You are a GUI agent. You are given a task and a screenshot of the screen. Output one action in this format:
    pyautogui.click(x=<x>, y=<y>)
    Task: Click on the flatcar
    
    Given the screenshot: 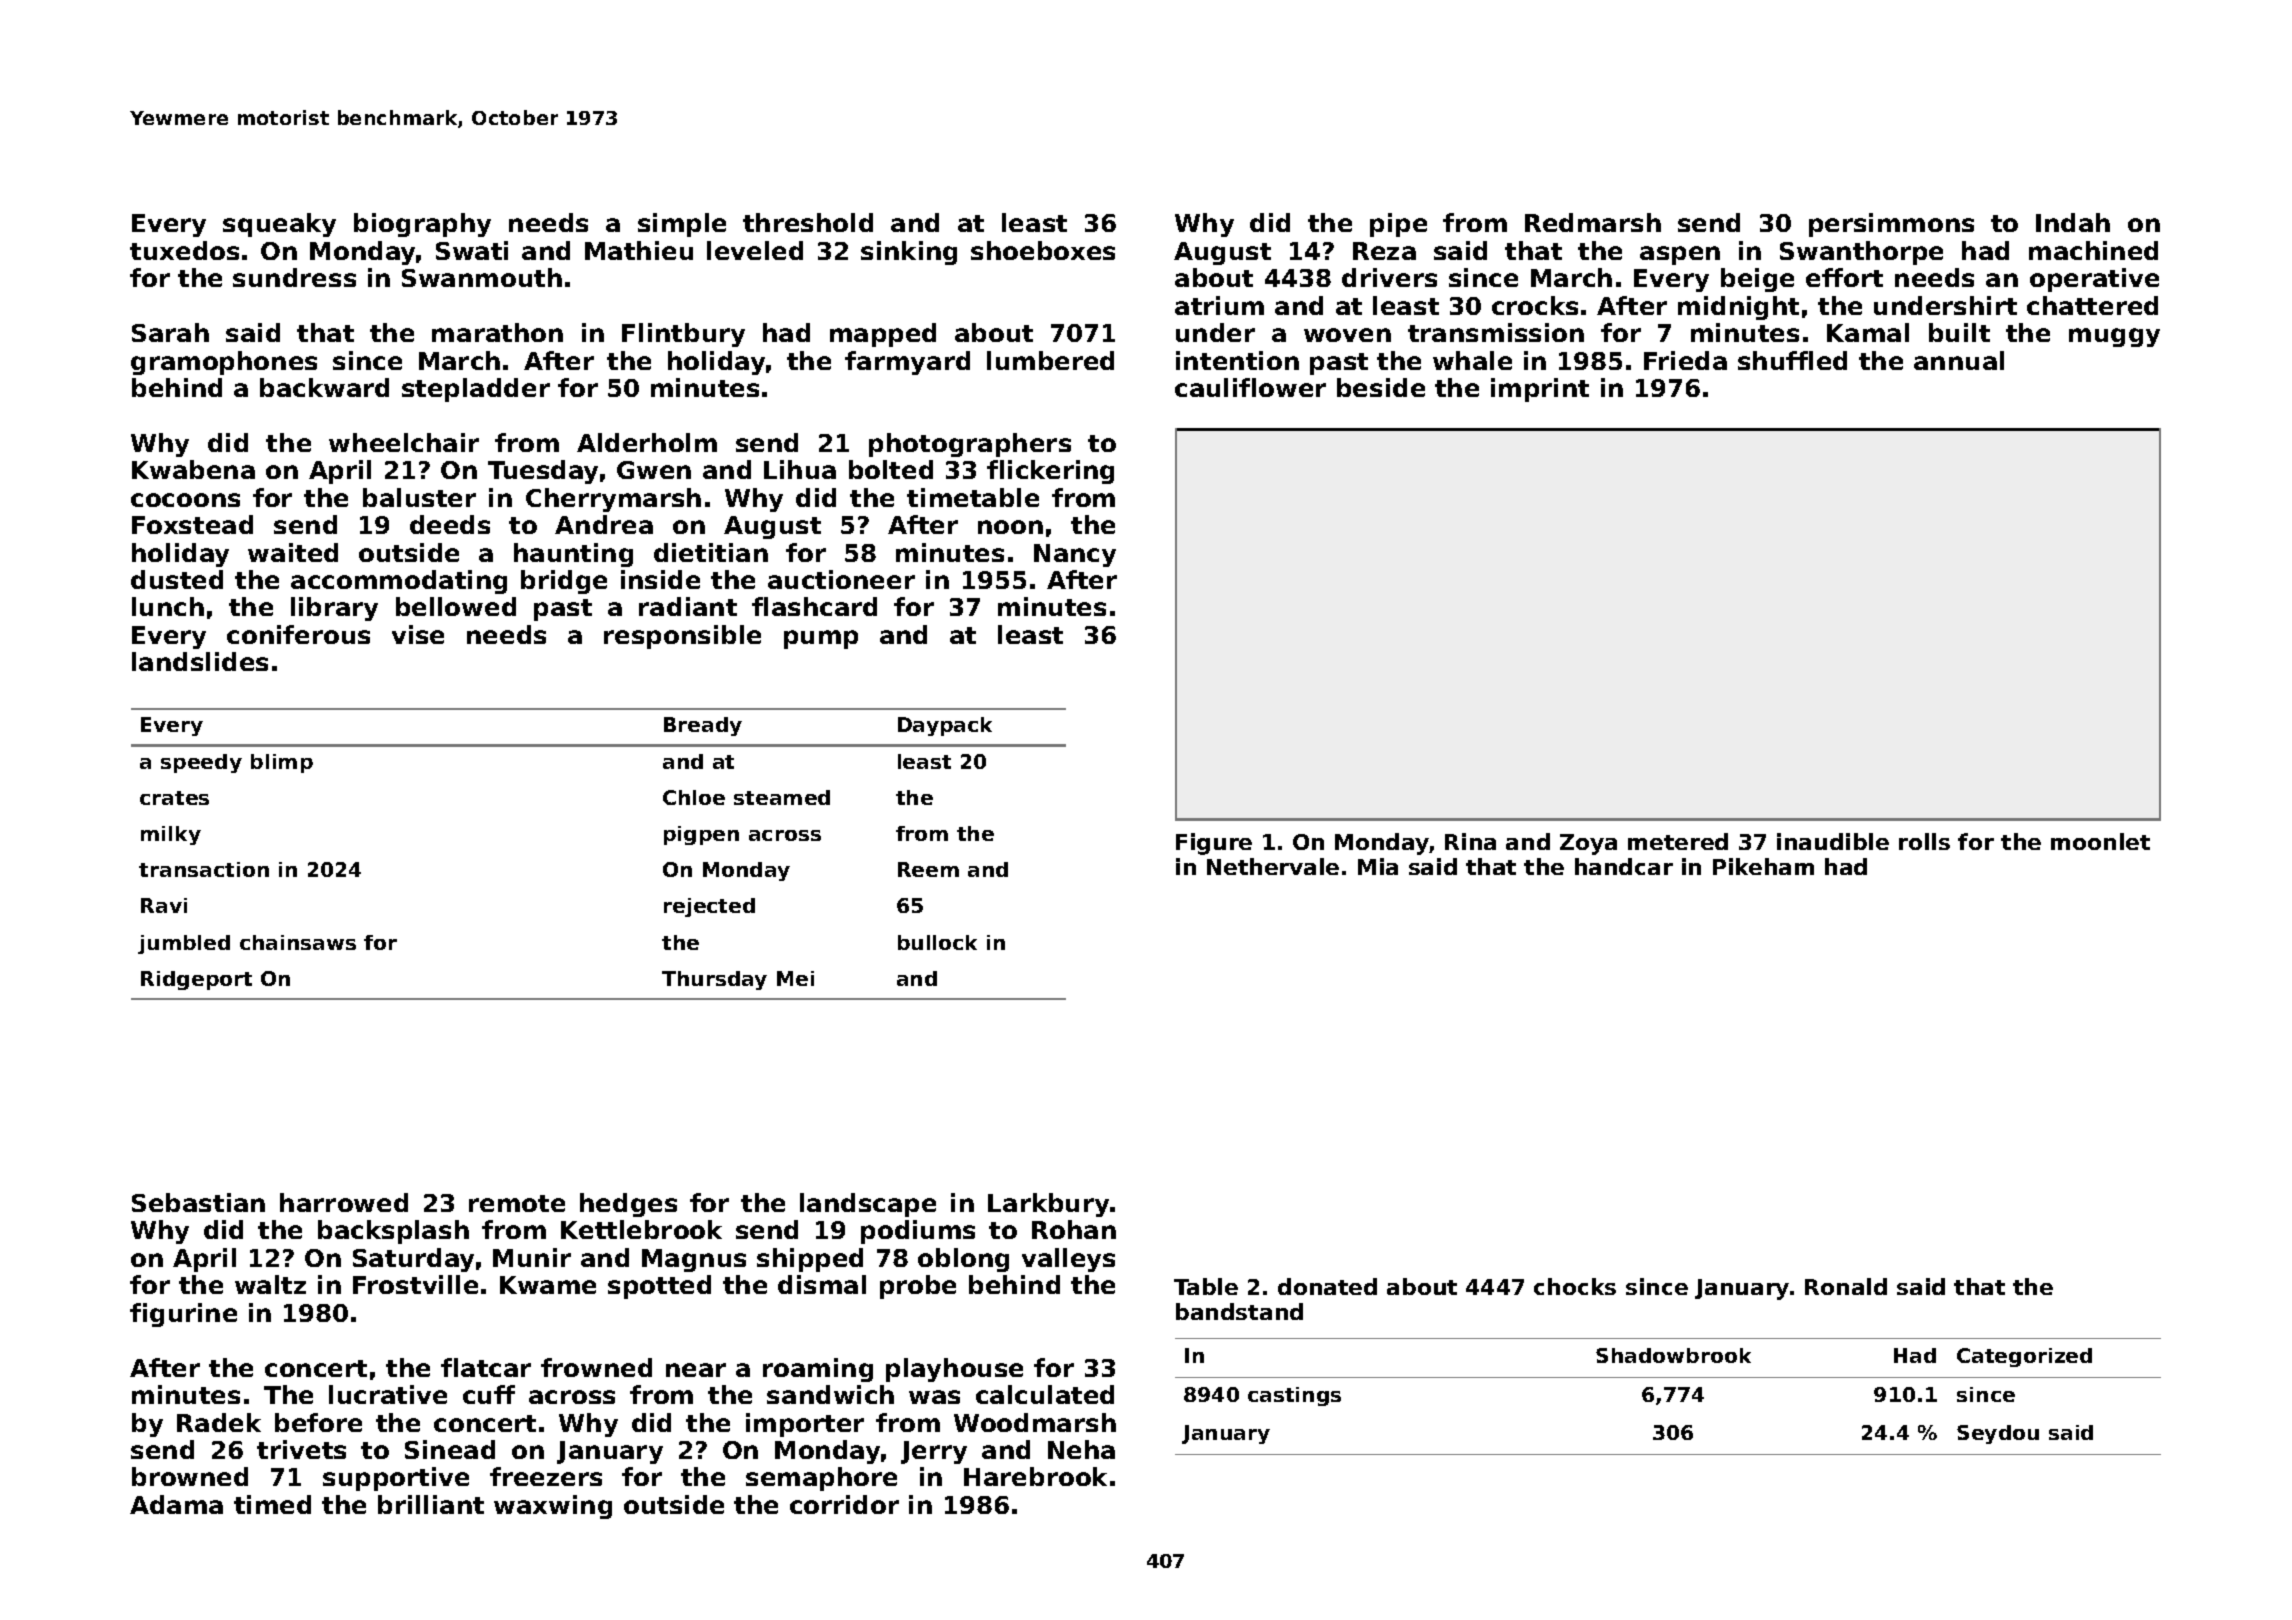 What is the action you would take?
    pyautogui.click(x=486, y=1367)
